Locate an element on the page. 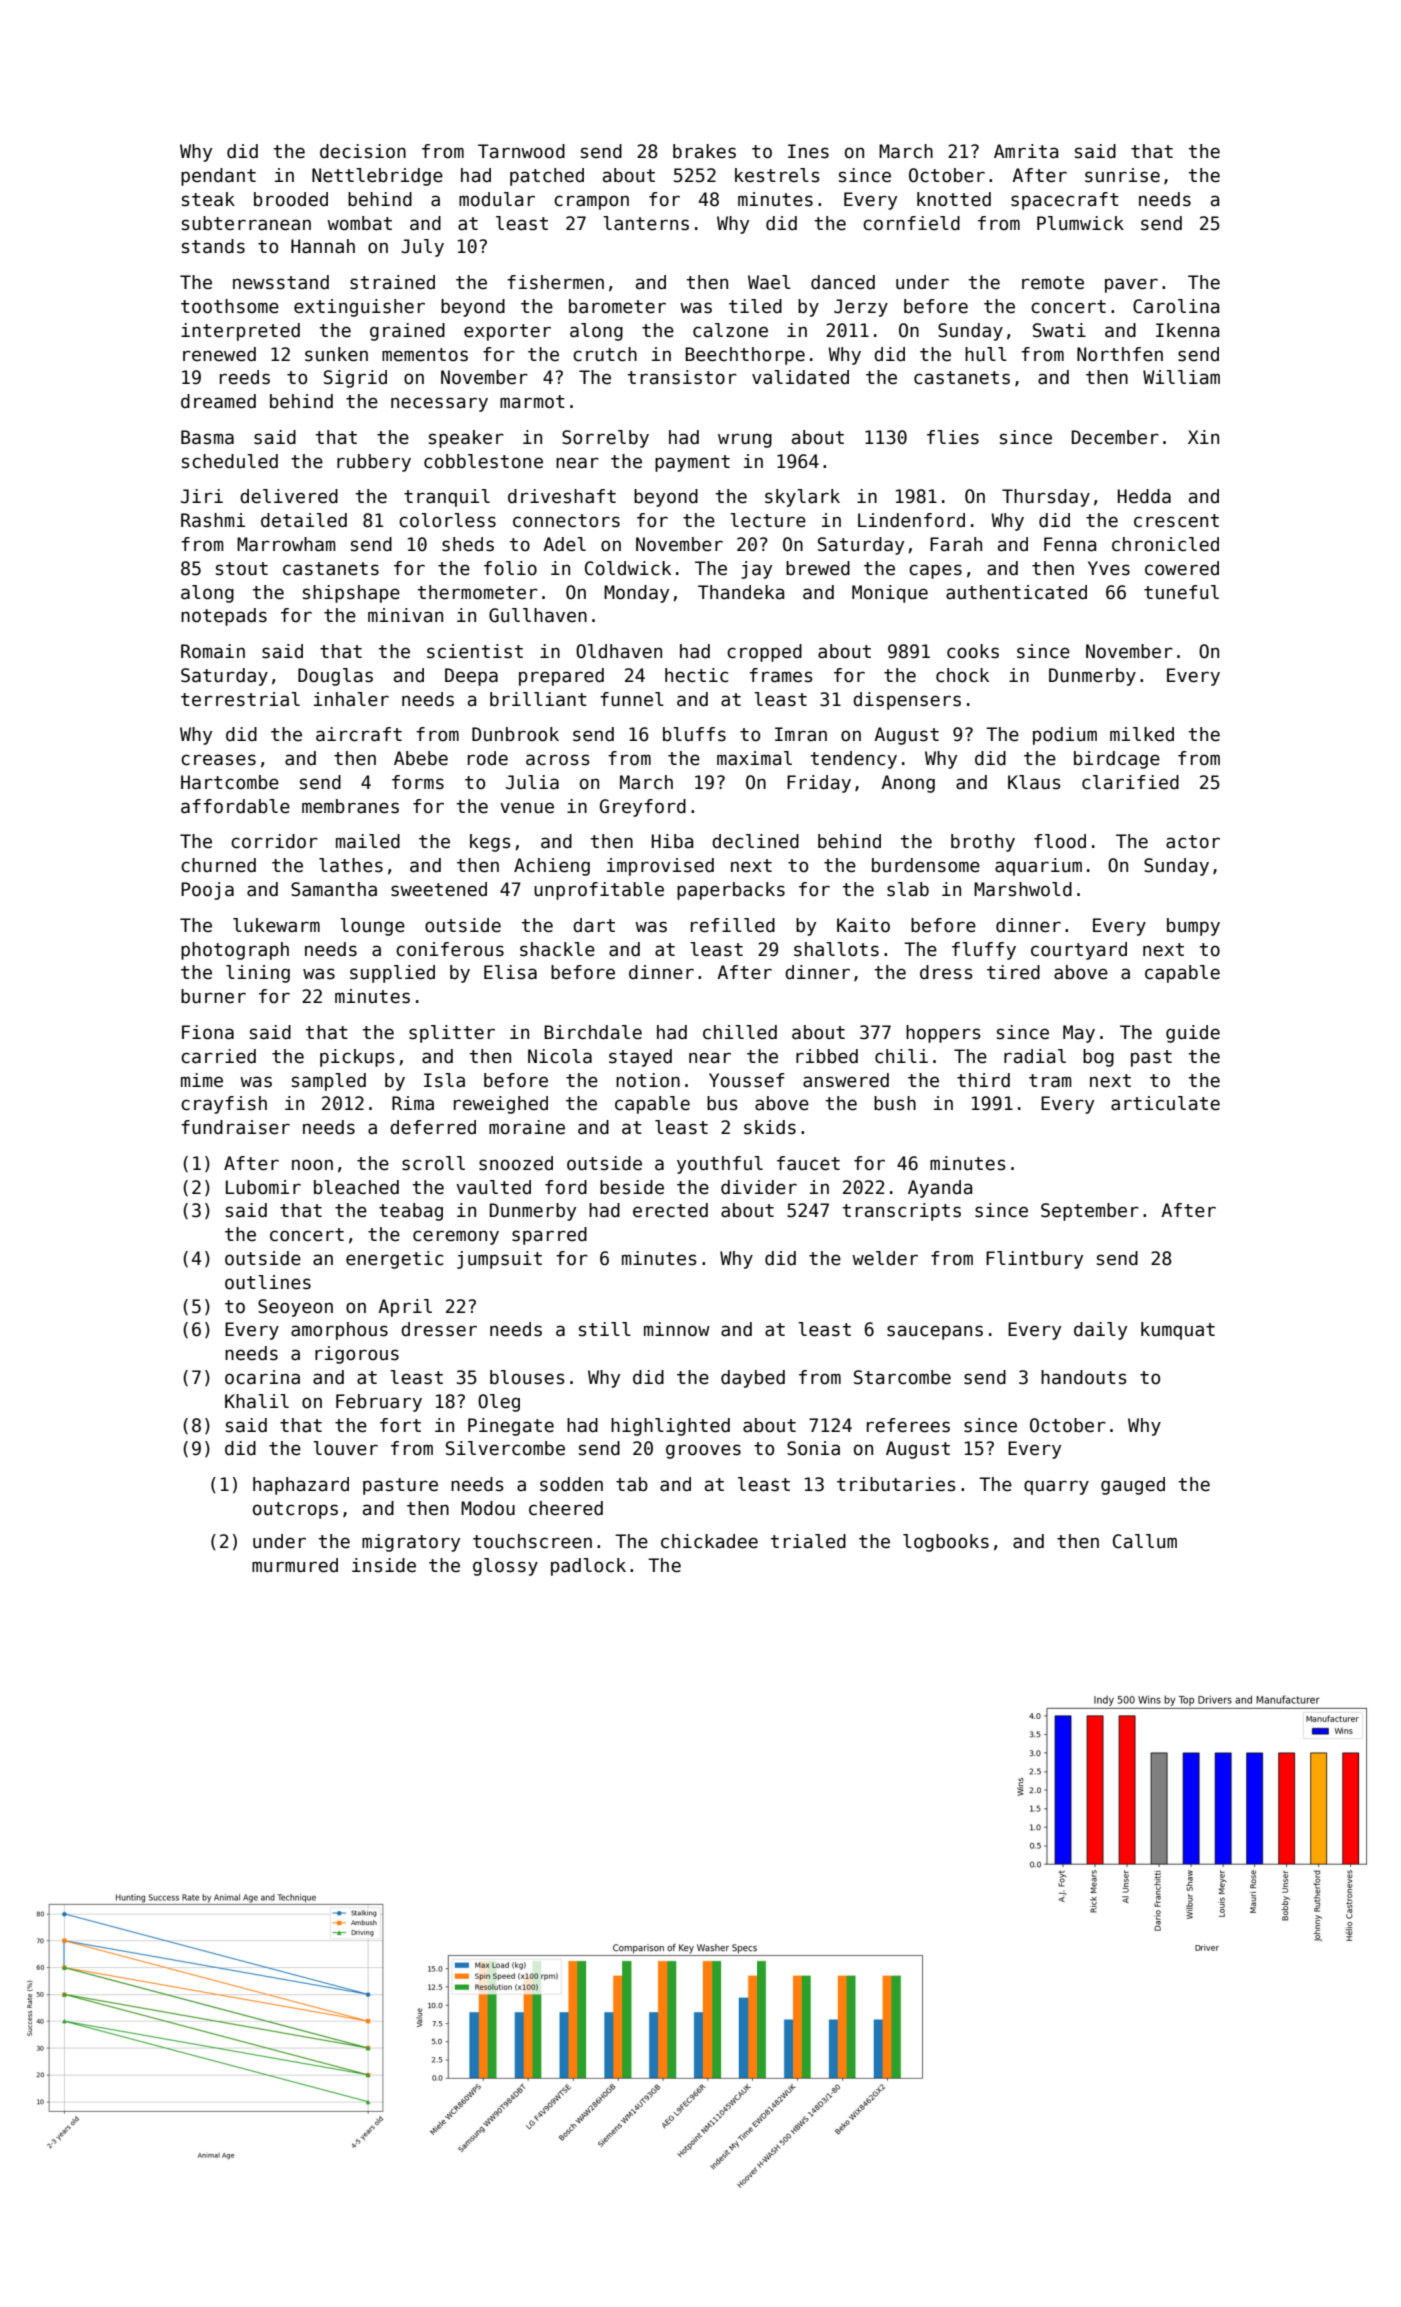 This page has height=2307, width=1401. Ayanda is located at coordinates (940, 1189).
